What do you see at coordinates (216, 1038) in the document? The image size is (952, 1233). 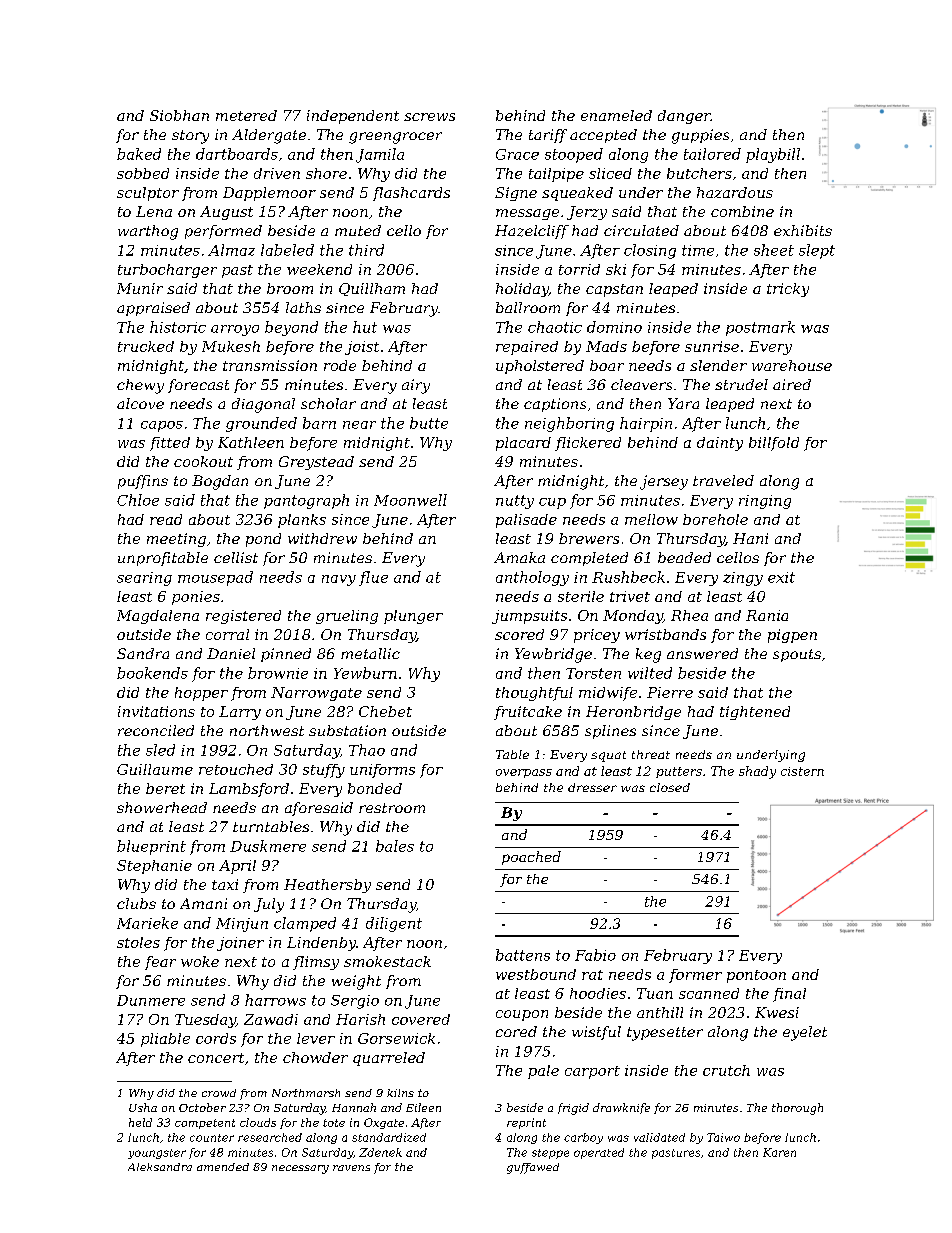 I see `cords` at bounding box center [216, 1038].
